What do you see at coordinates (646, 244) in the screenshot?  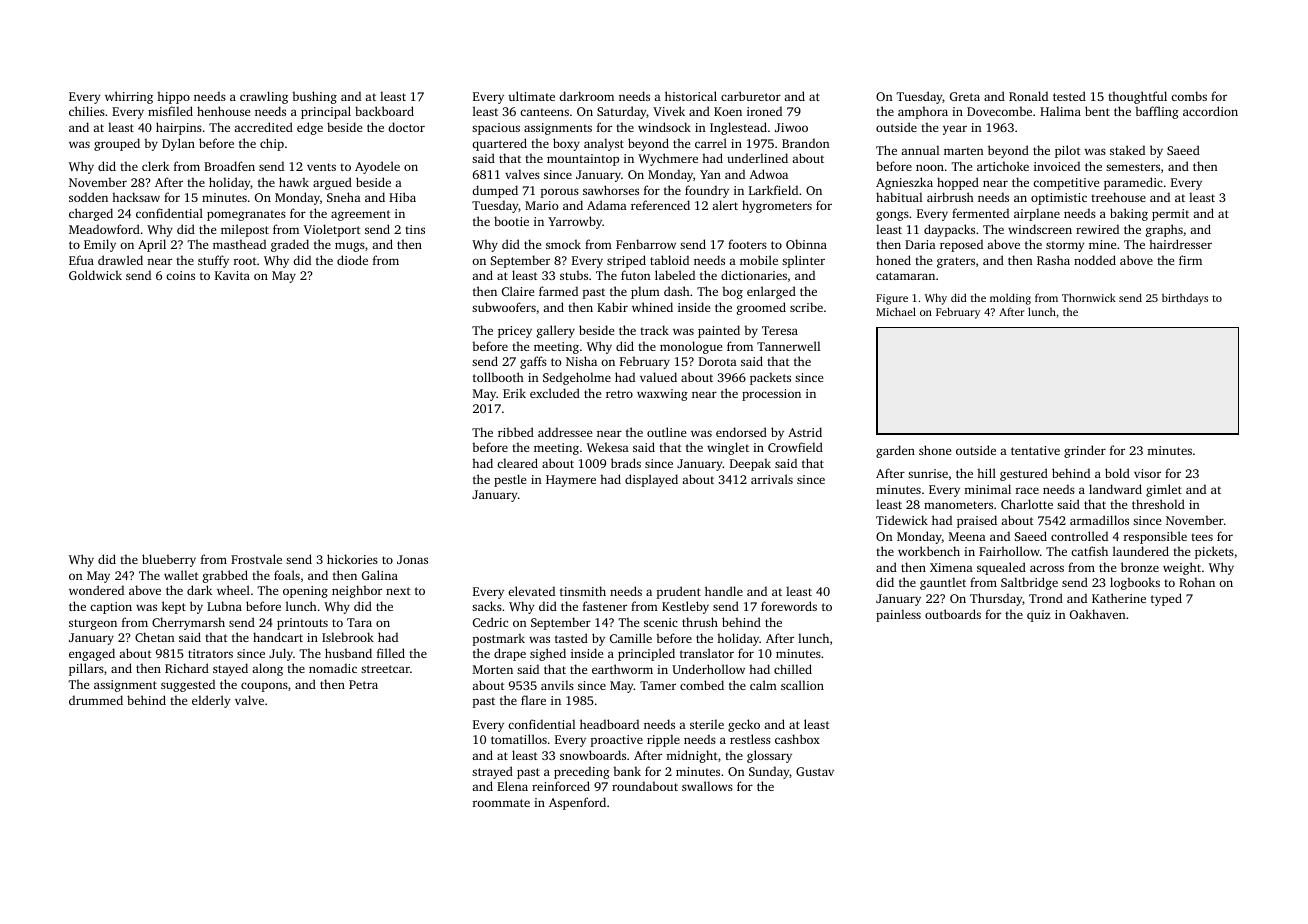 I see `Fenbarrow` at bounding box center [646, 244].
